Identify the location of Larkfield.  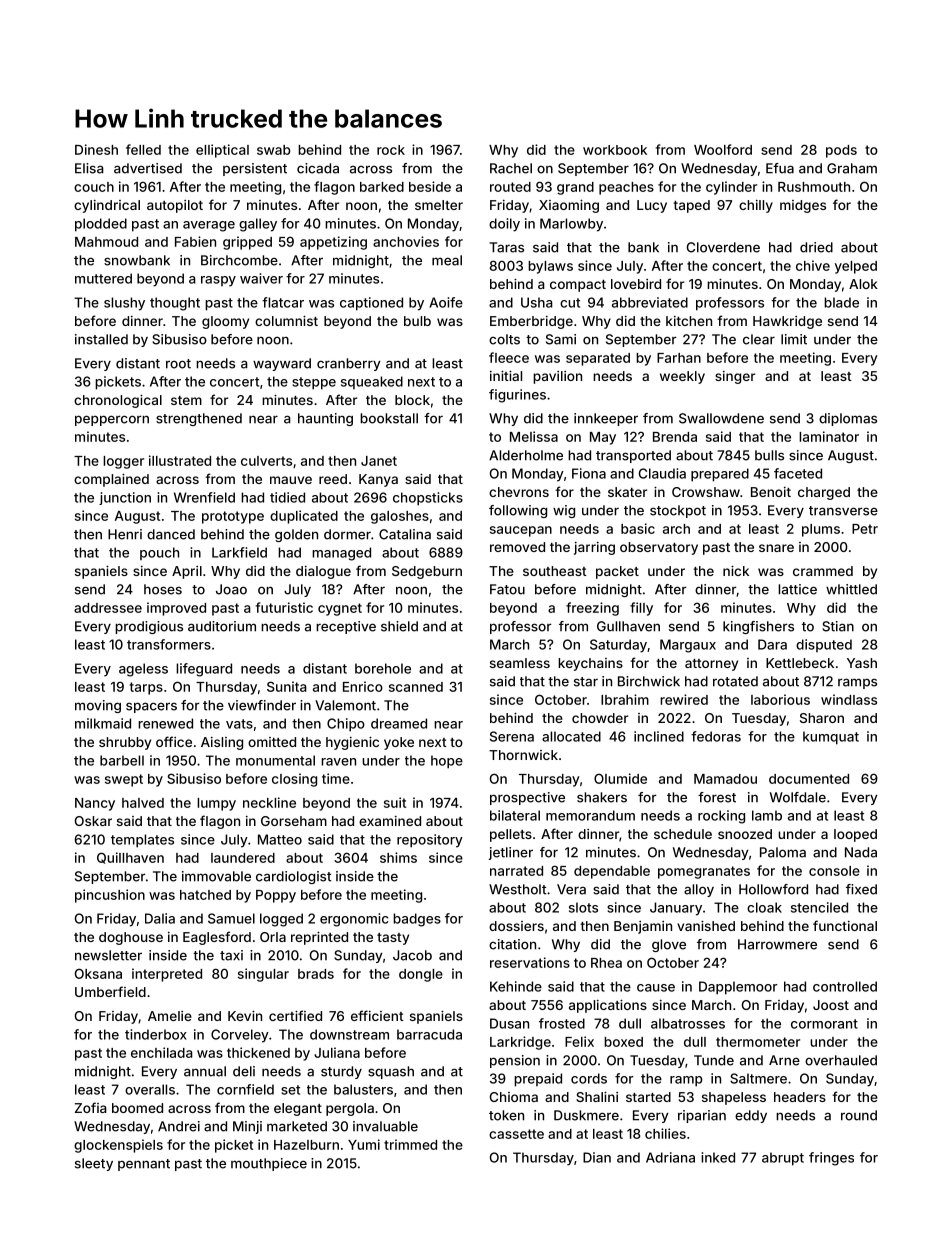
(239, 552).
